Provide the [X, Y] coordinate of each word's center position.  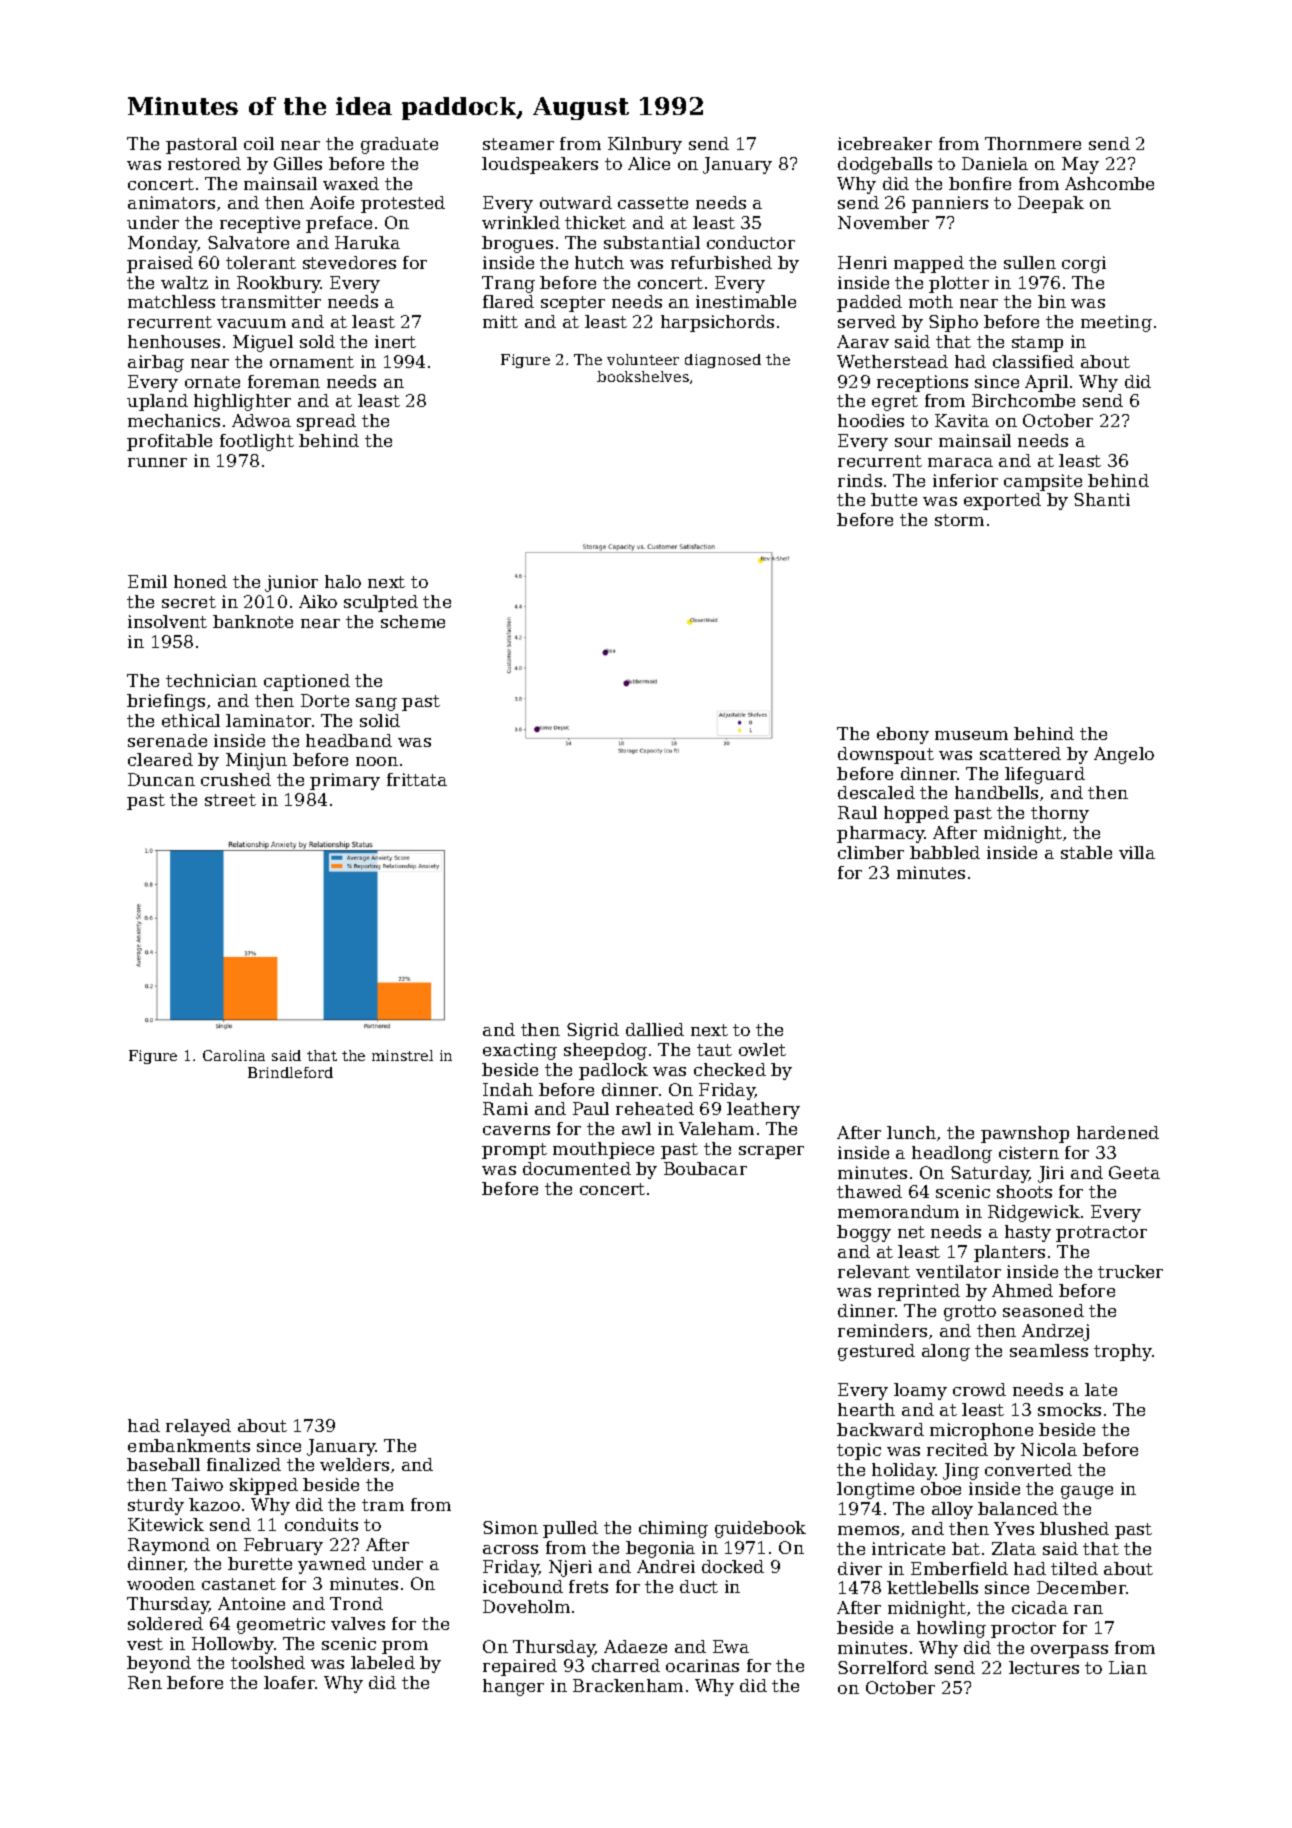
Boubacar [705, 1168]
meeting [1116, 323]
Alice [649, 163]
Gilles [298, 163]
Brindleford [290, 1072]
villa [1137, 852]
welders [354, 1464]
